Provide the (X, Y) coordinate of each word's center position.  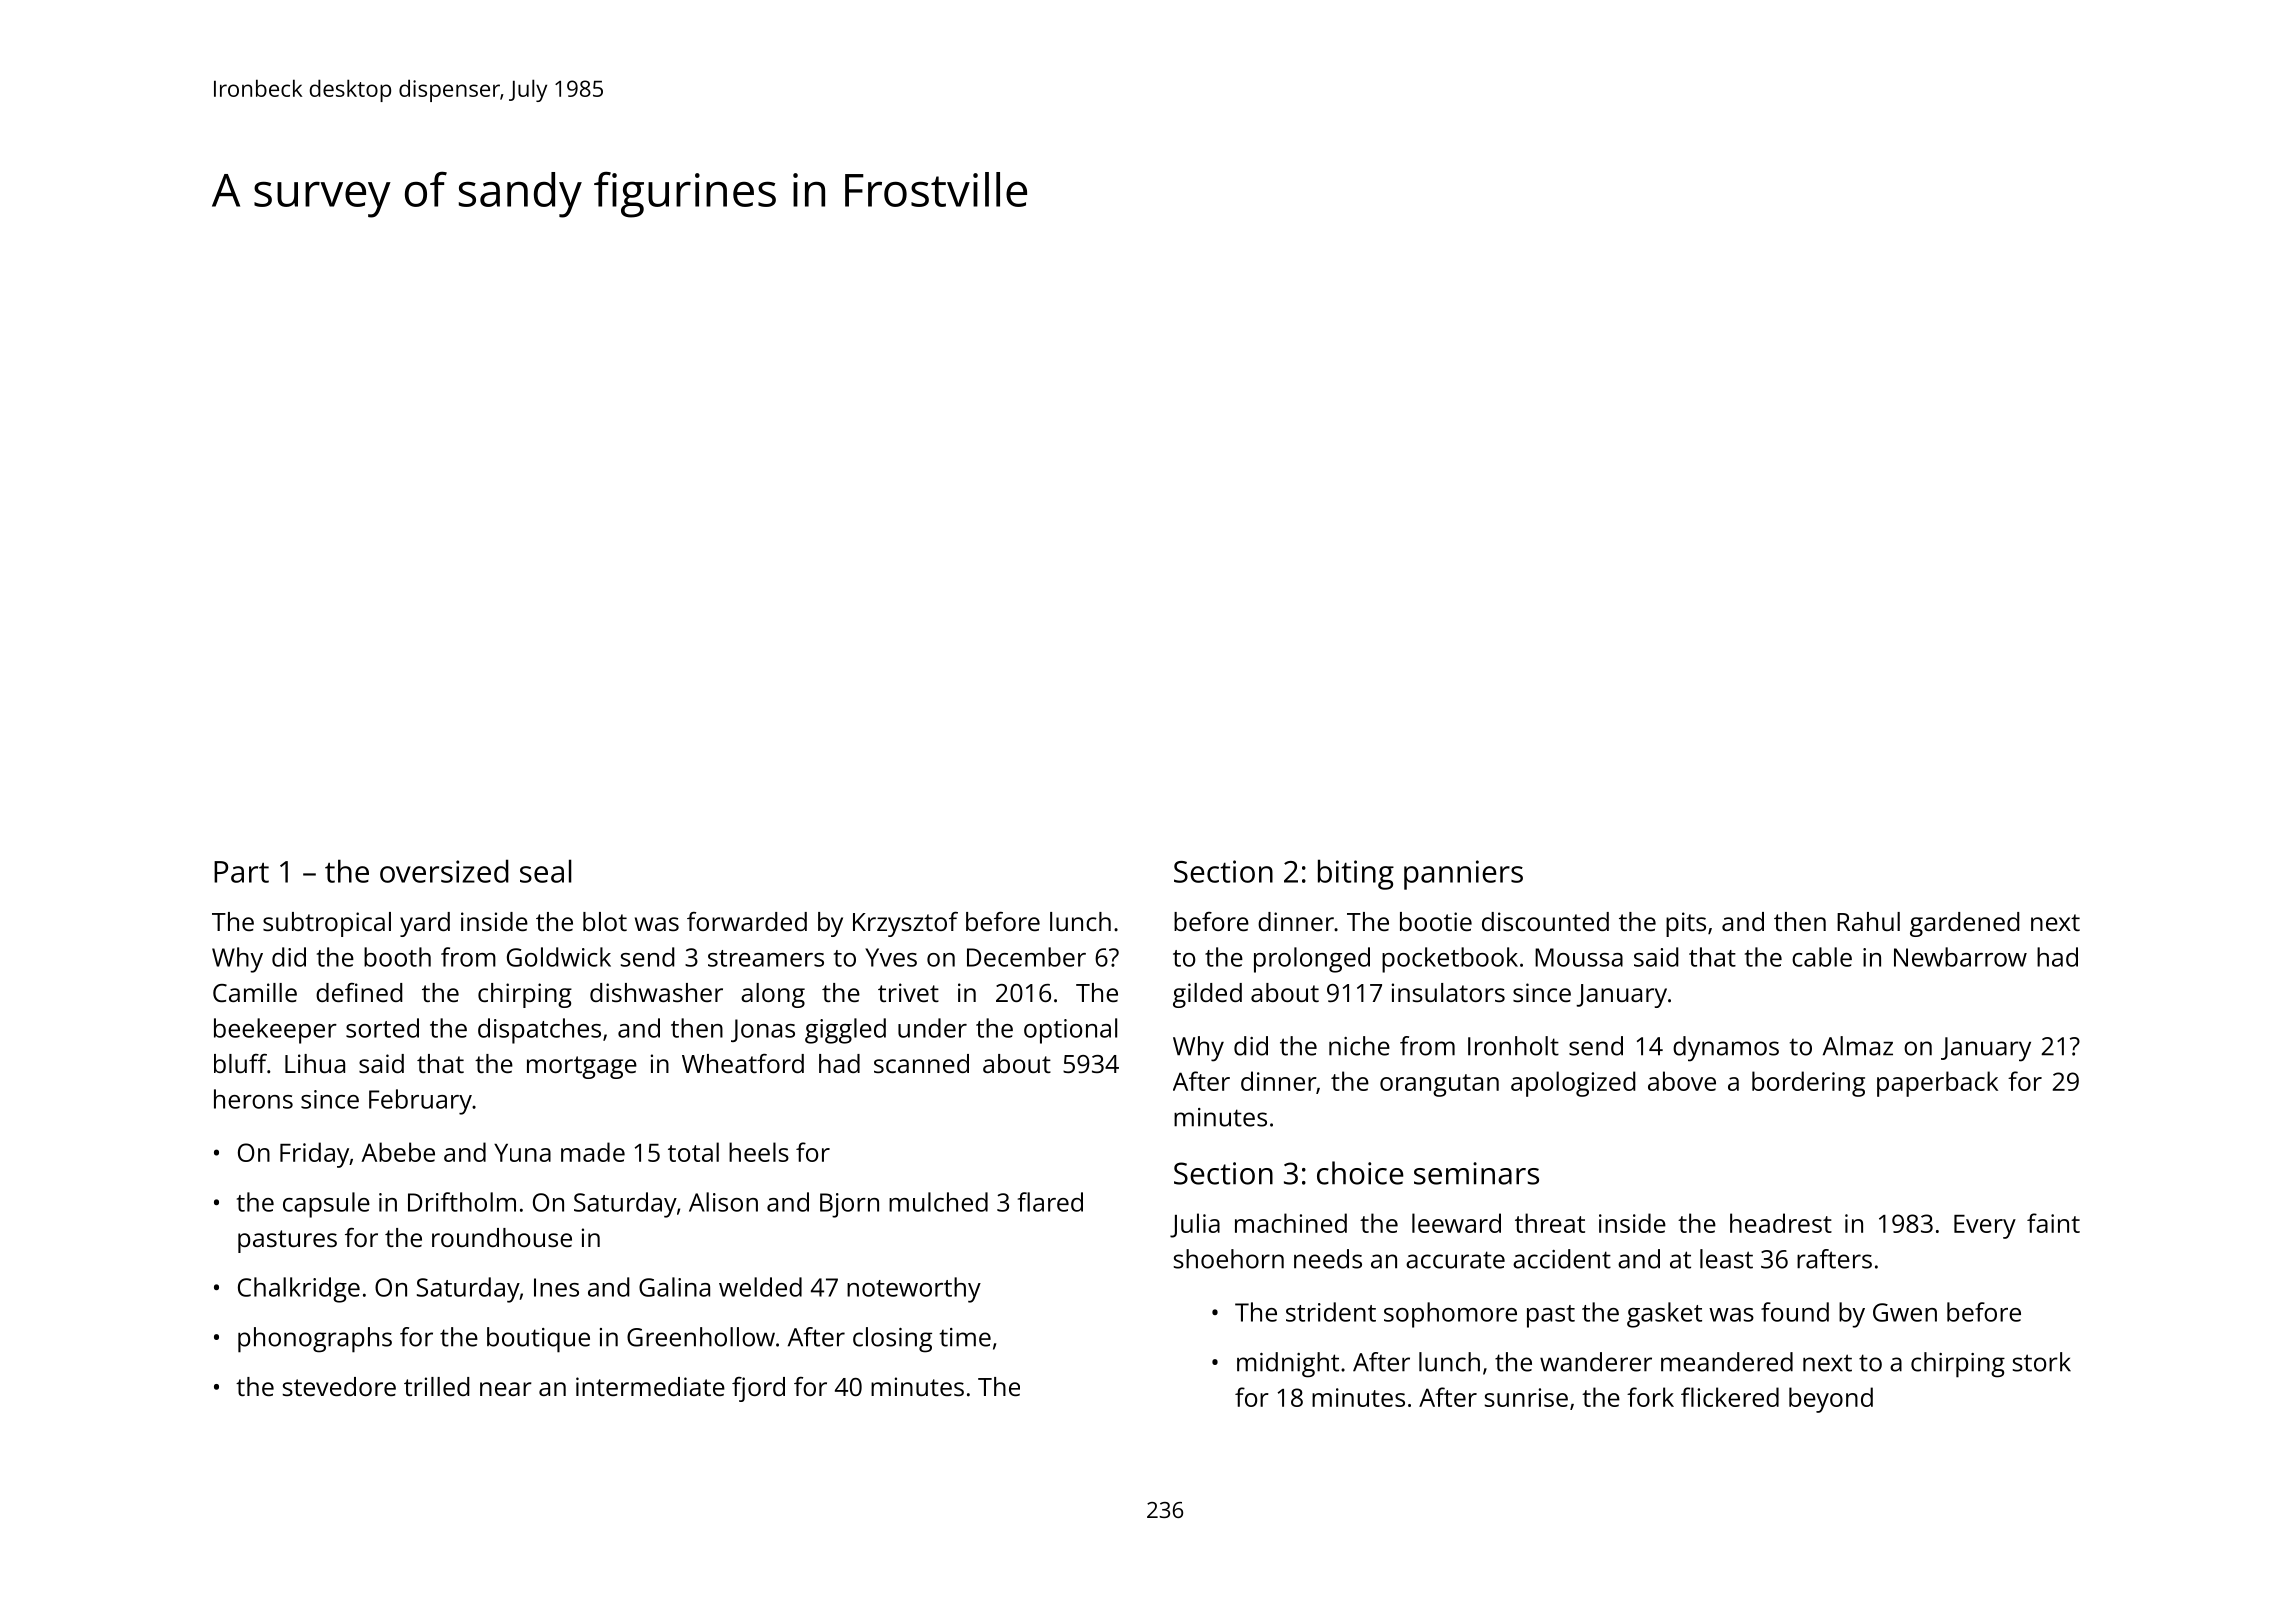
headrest (1781, 1223)
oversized (444, 871)
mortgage (582, 1067)
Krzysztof (905, 924)
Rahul (1868, 921)
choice (1360, 1173)
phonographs (315, 1340)
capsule (326, 1205)
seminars (1476, 1173)
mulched (938, 1202)
